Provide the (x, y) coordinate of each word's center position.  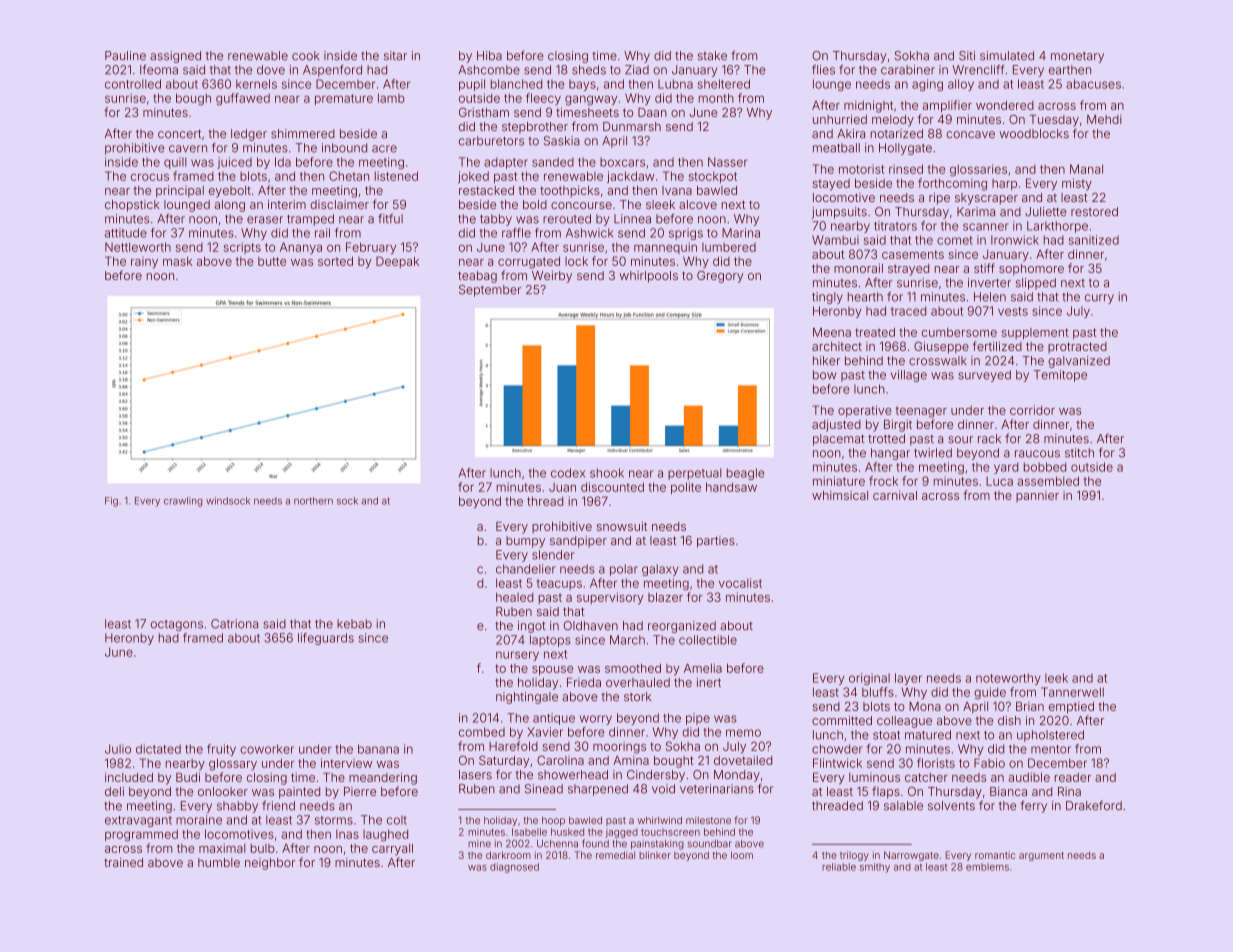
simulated (1007, 56)
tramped (310, 220)
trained (123, 862)
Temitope (1060, 376)
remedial (615, 855)
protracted (1077, 347)
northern (313, 501)
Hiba (489, 56)
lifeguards (326, 639)
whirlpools (649, 277)
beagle (746, 474)
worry (596, 720)
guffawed (243, 99)
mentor (1051, 749)
